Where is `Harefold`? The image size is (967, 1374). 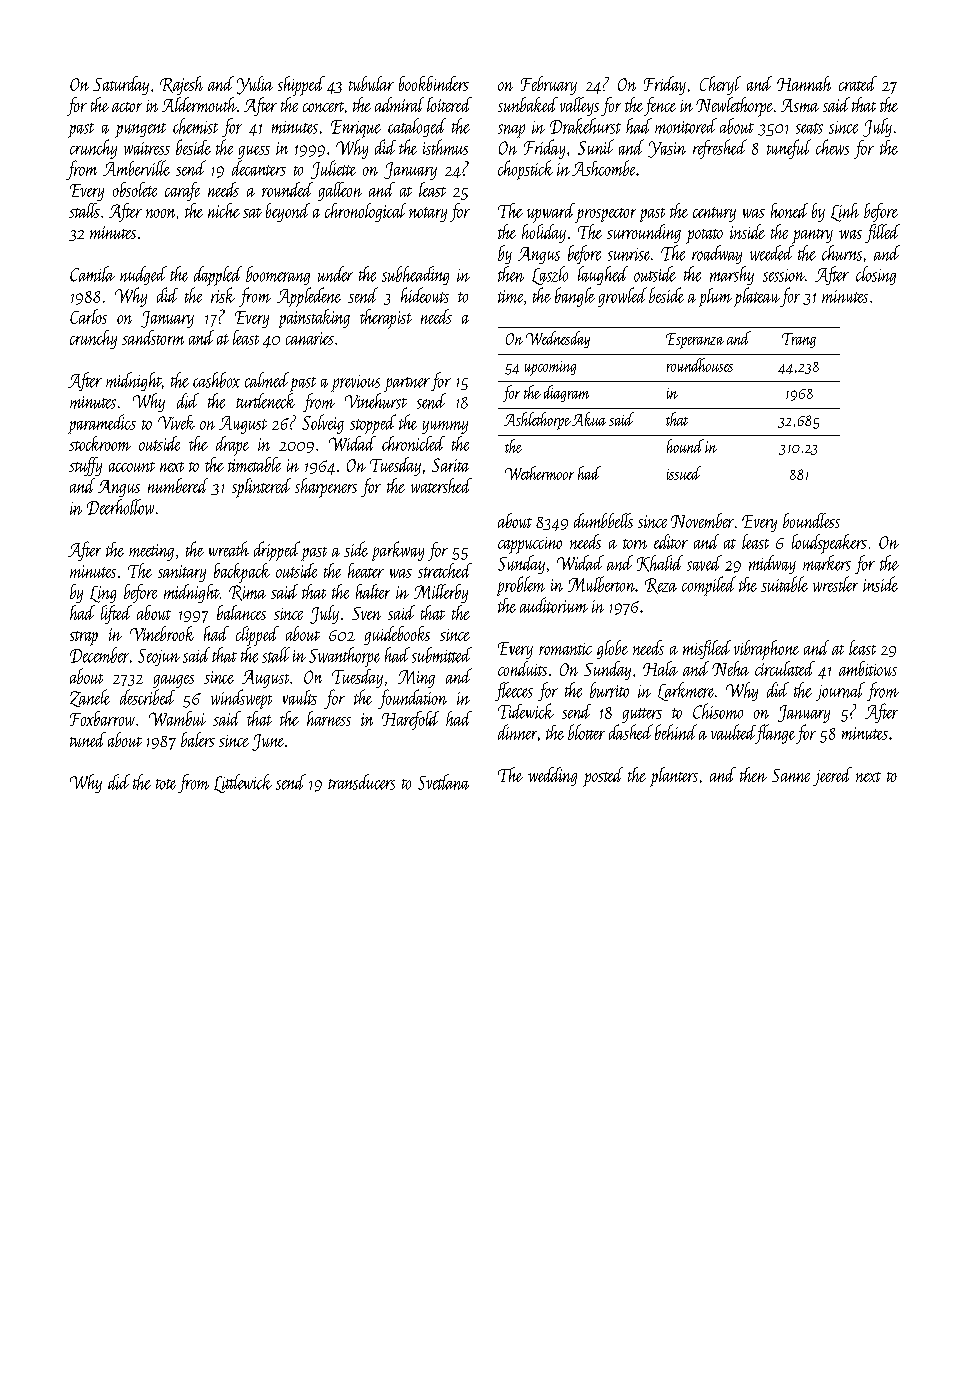 Harefold is located at coordinates (410, 720).
